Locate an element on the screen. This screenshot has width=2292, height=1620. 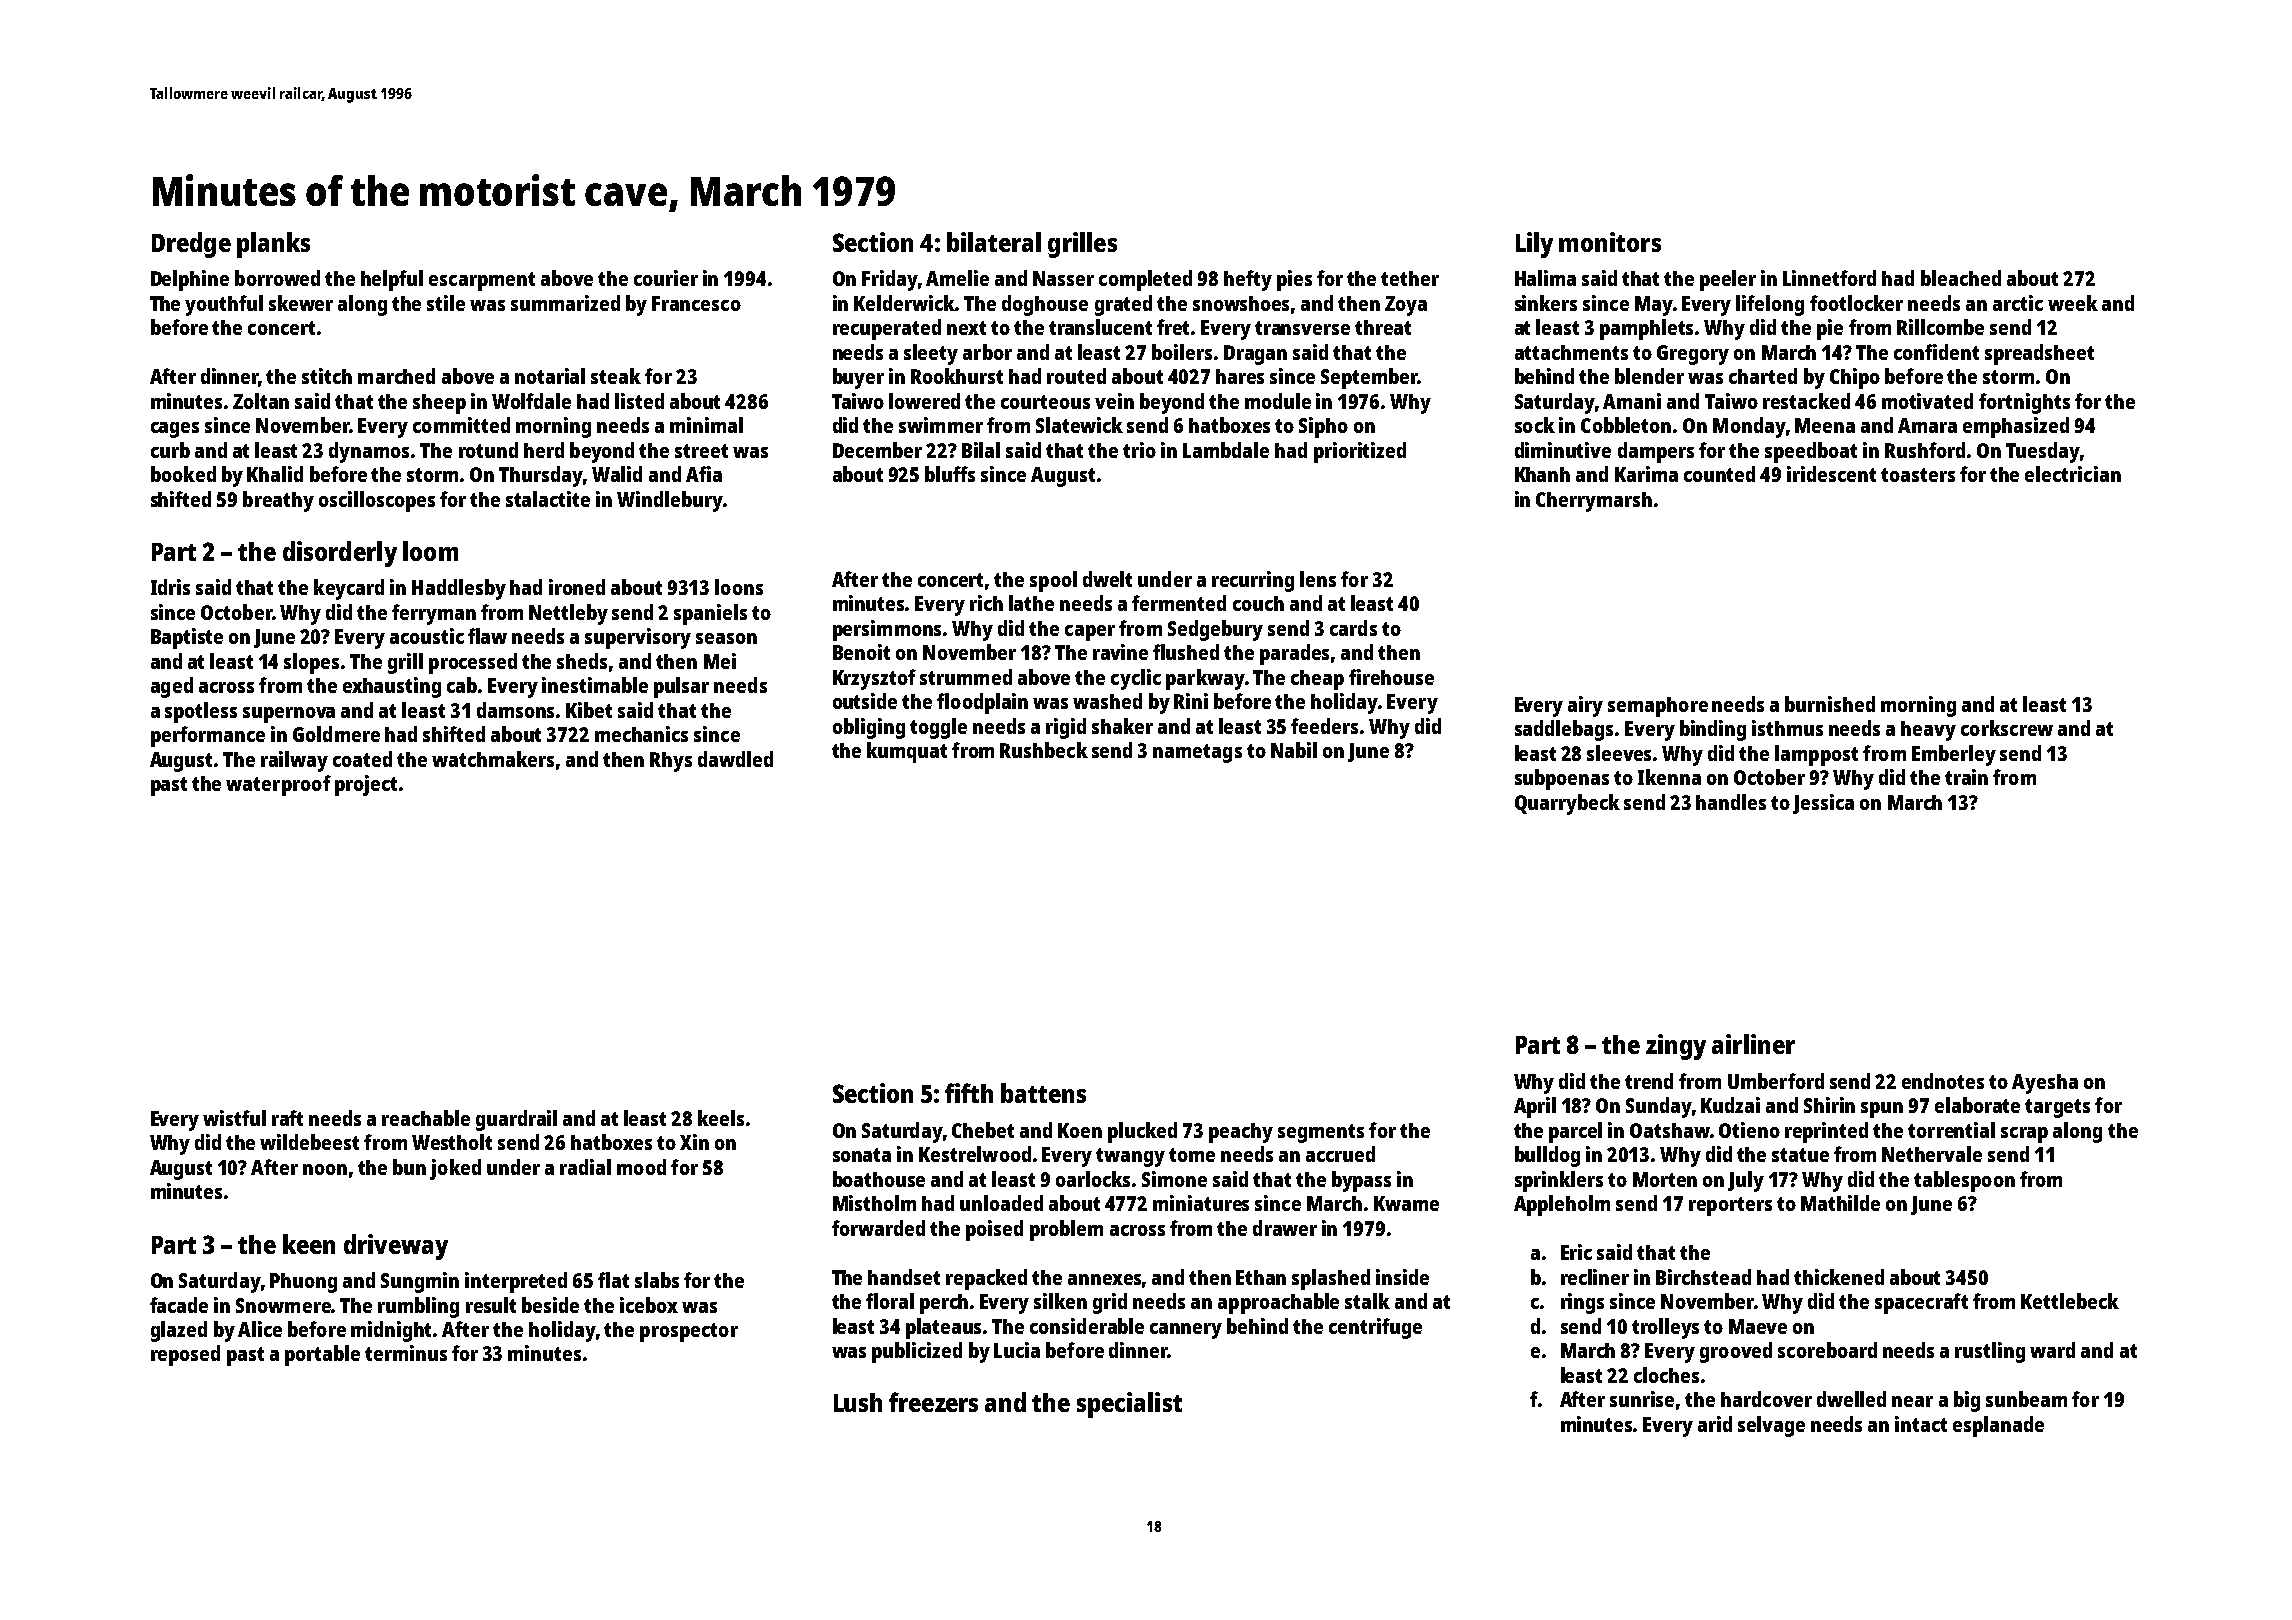
pies is located at coordinates (1294, 280).
